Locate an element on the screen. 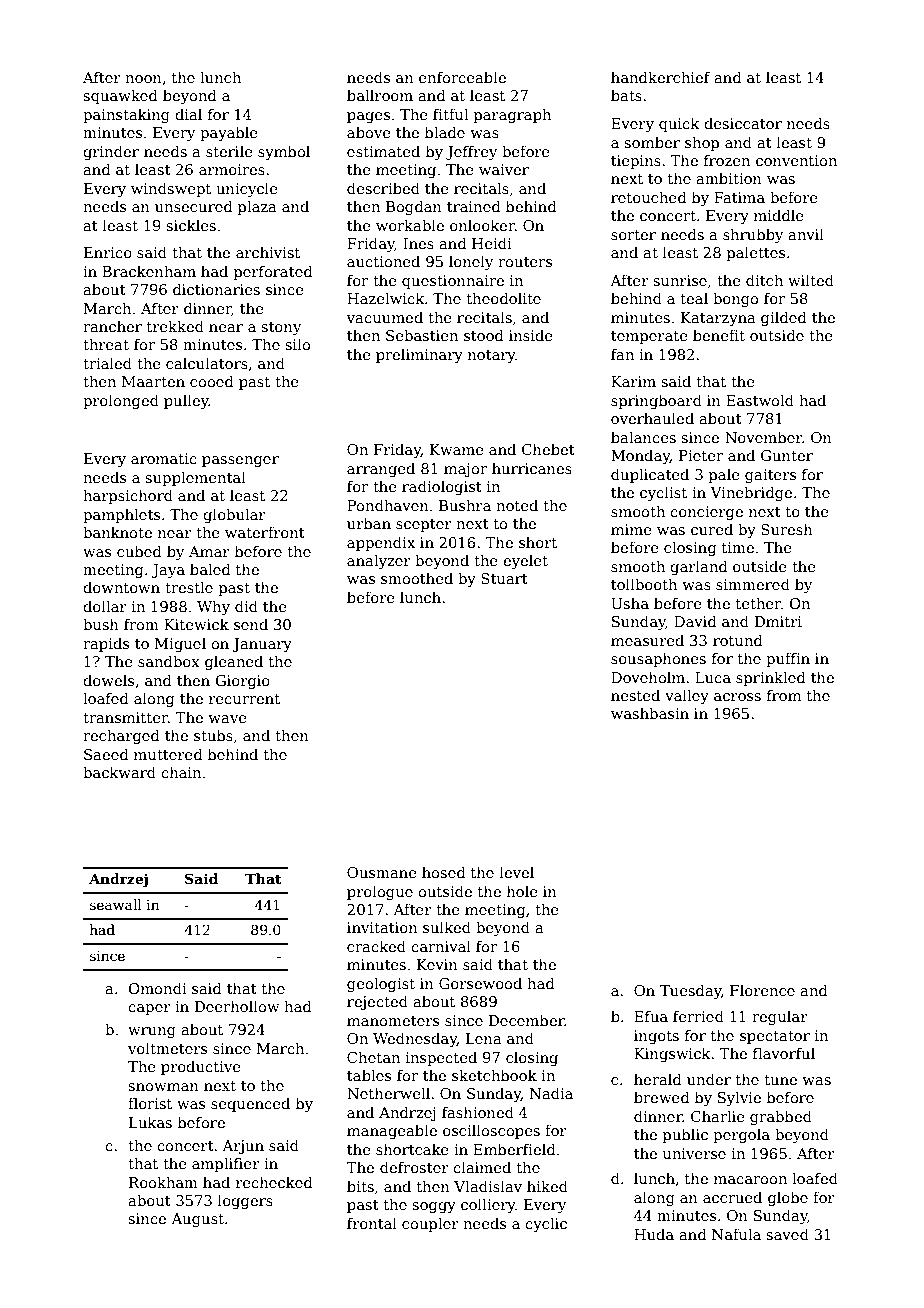  Netherwell is located at coordinates (388, 1093).
